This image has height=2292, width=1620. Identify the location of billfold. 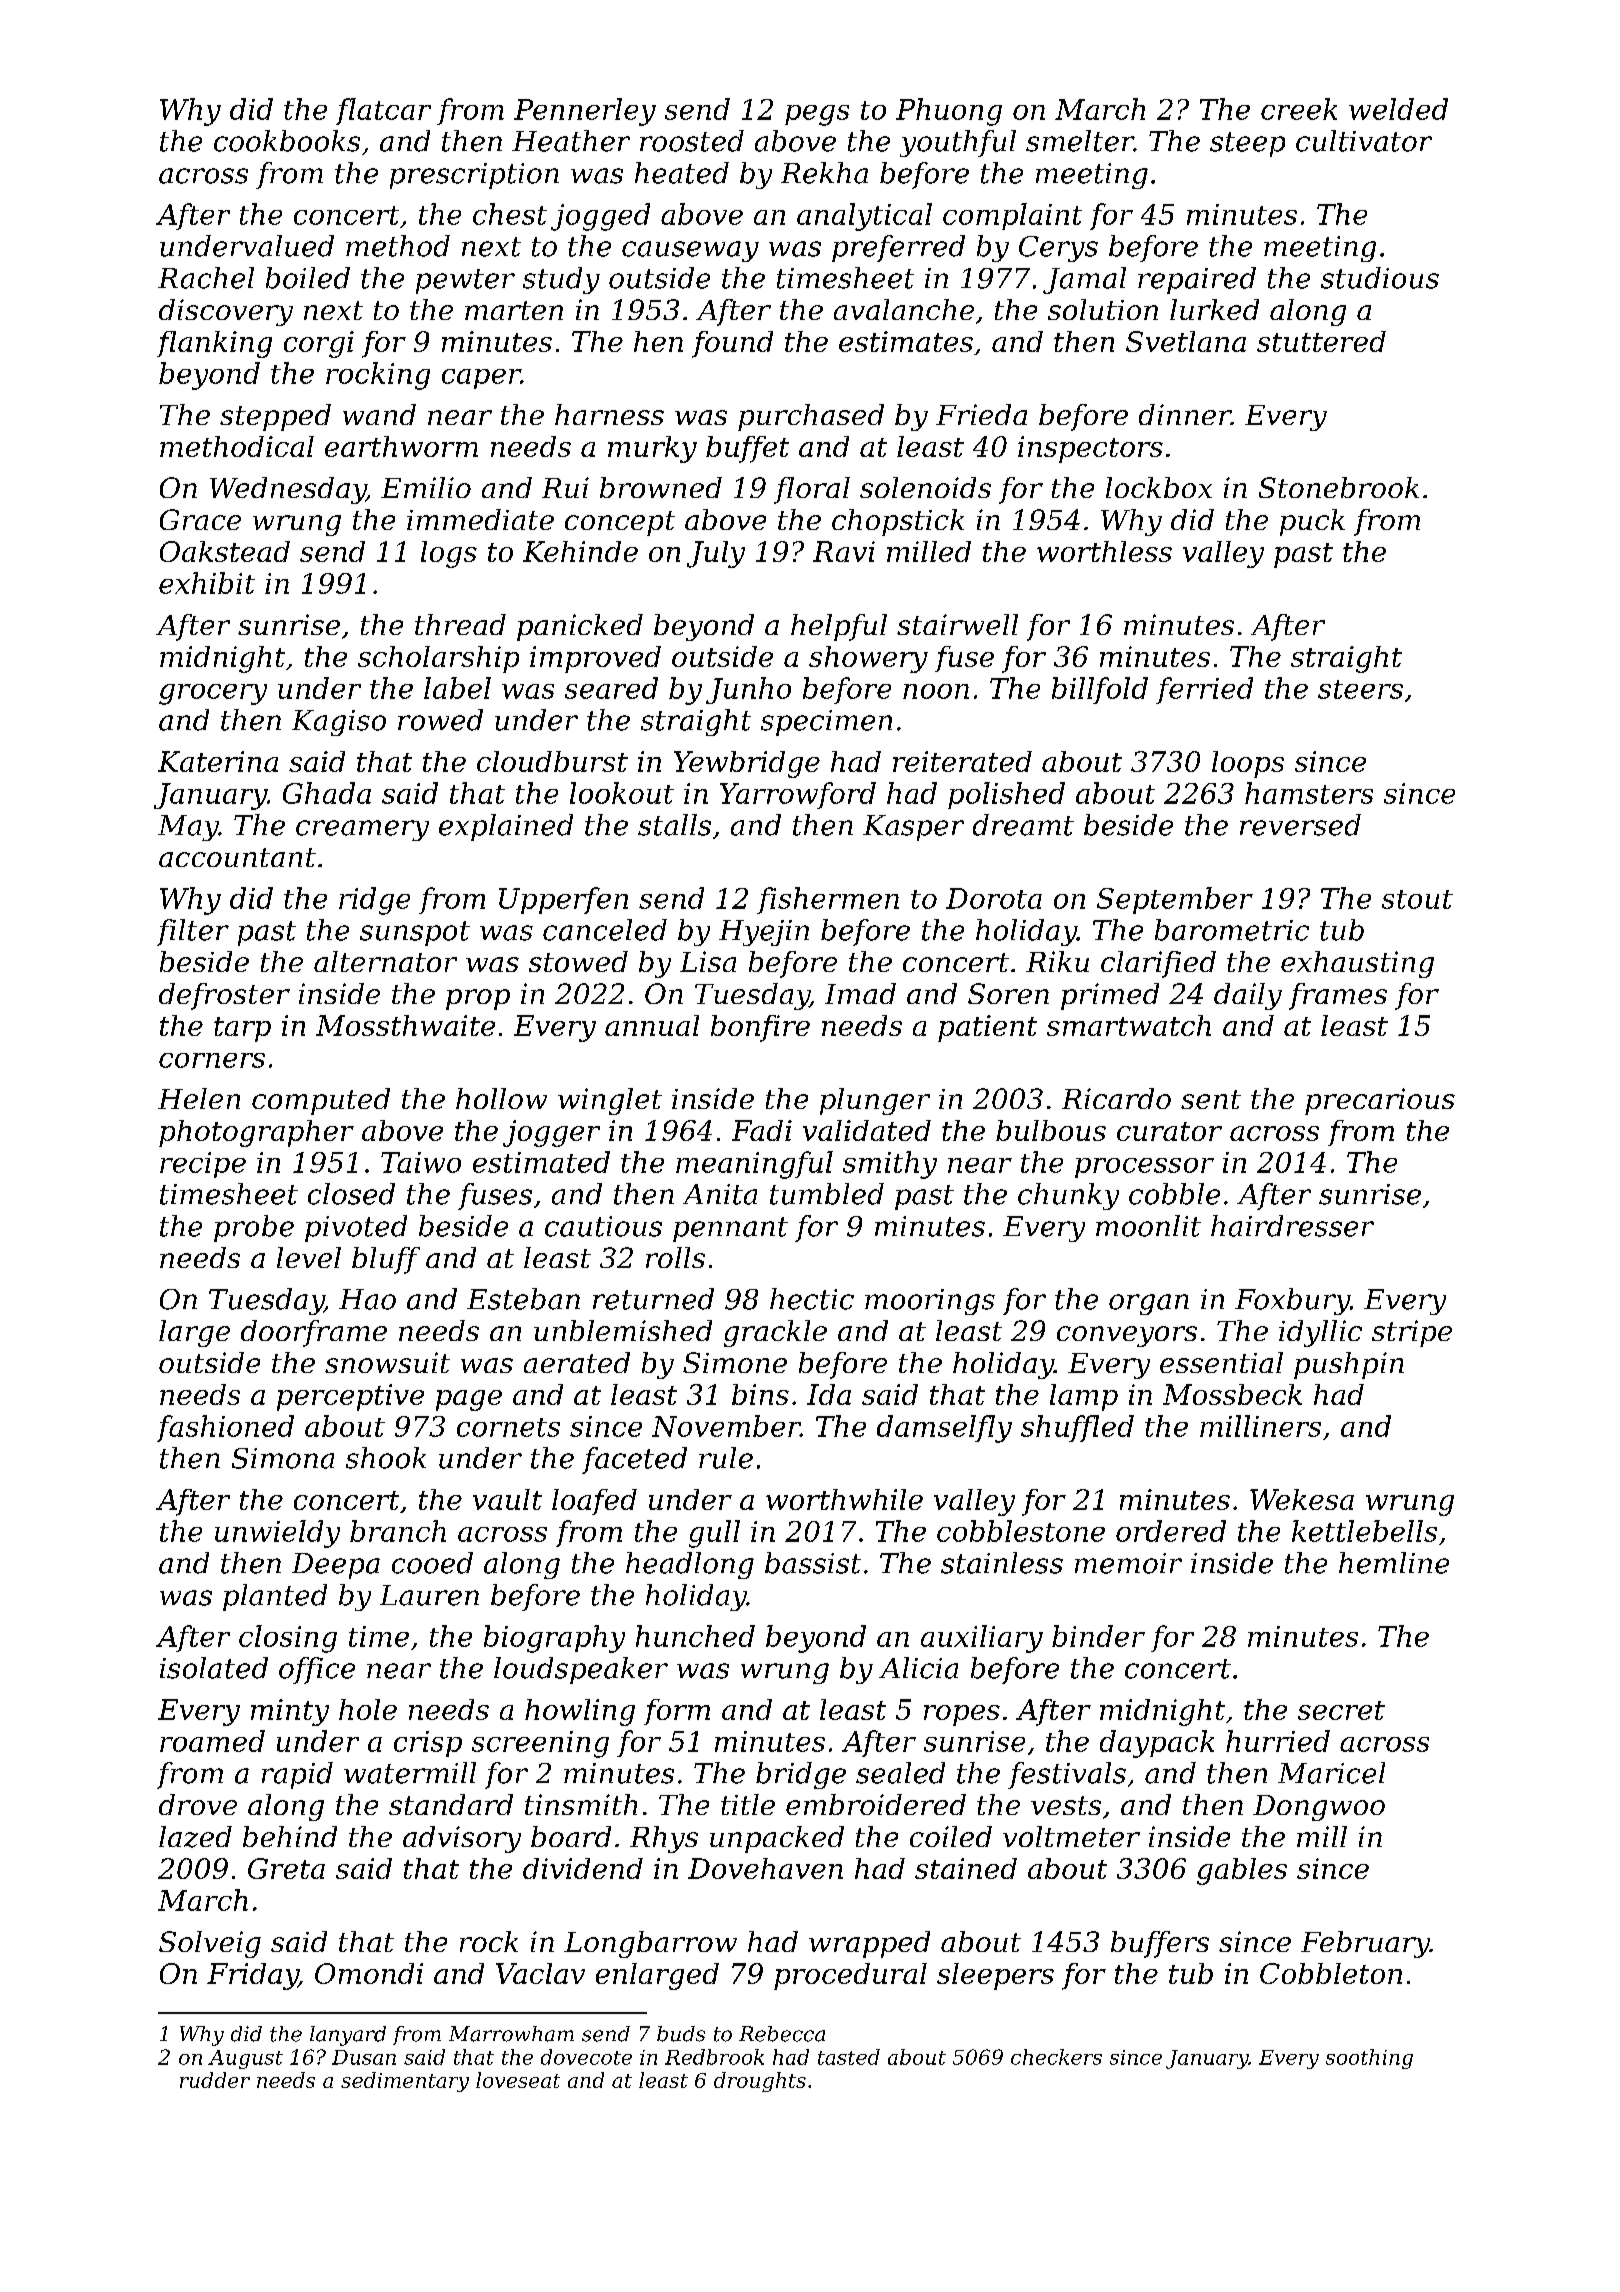
(1100, 690).
